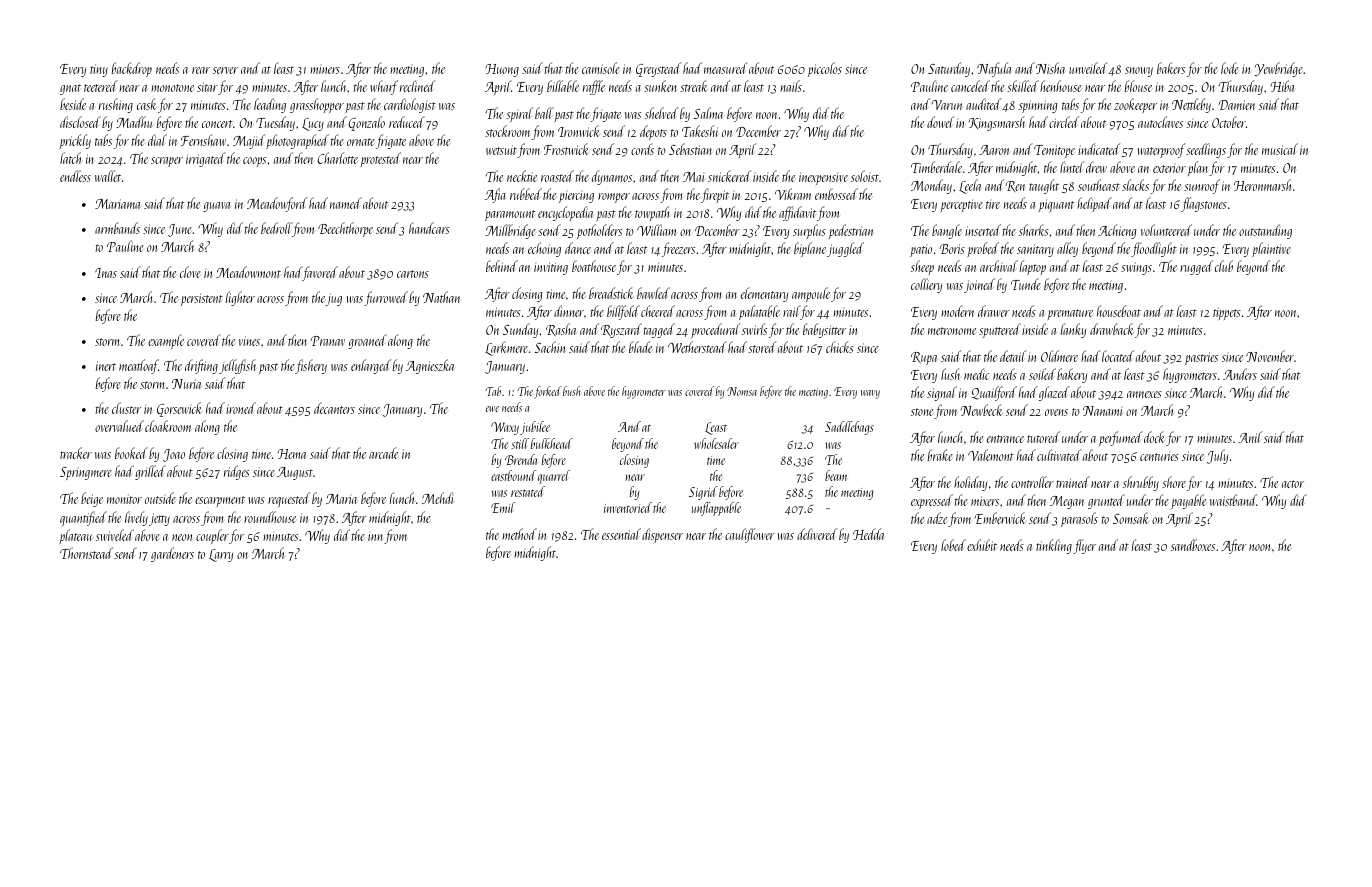 This screenshot has width=1372, height=887. What do you see at coordinates (1174, 482) in the screenshot?
I see `shore` at bounding box center [1174, 482].
